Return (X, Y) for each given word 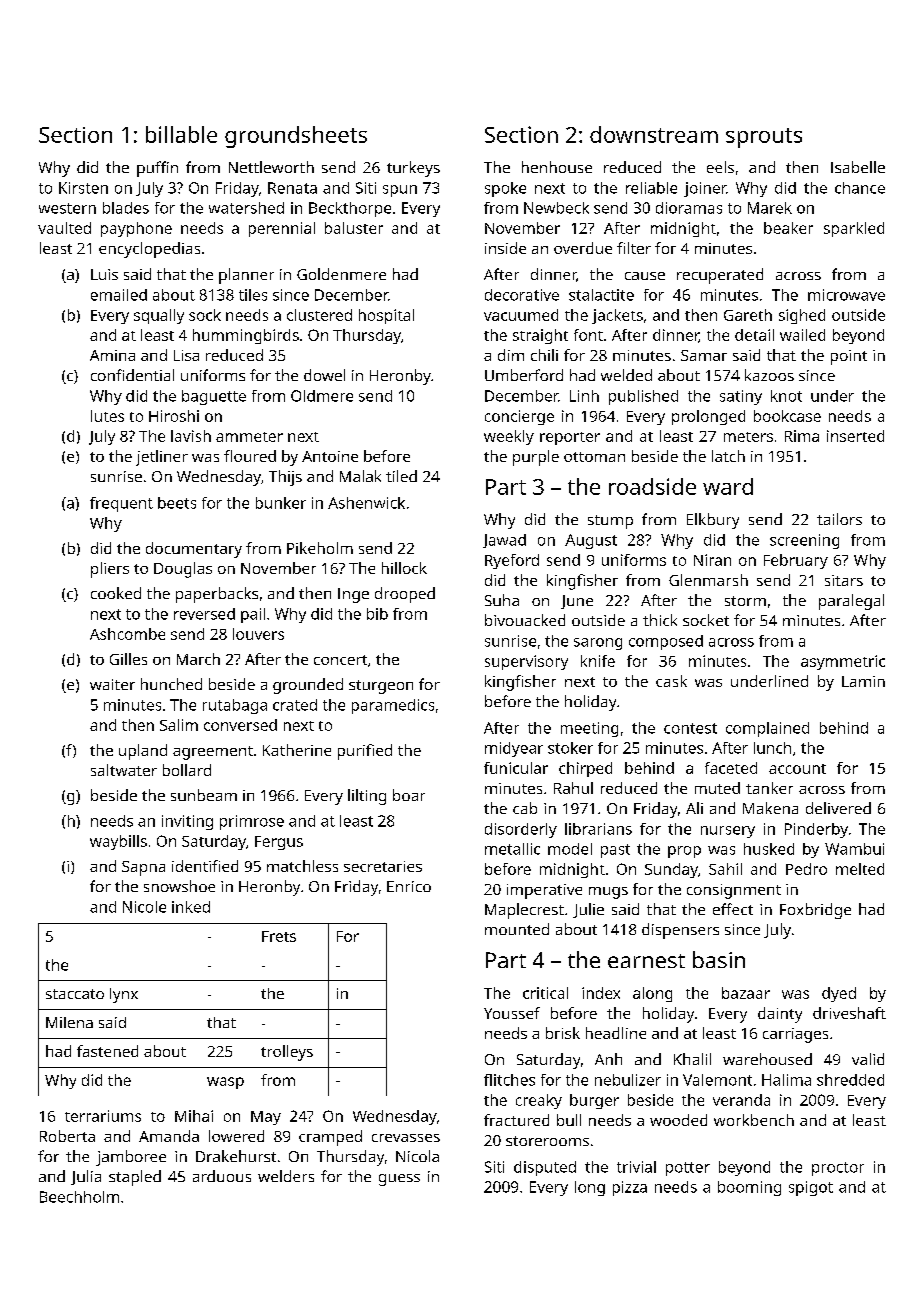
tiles (253, 295)
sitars (844, 580)
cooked (116, 593)
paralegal (851, 602)
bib (377, 614)
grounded (308, 686)
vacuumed (521, 315)
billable (181, 134)
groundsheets (296, 137)
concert (340, 660)
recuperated (720, 276)
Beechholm (79, 1197)
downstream (654, 134)
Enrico (409, 886)
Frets (279, 936)
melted (860, 869)
